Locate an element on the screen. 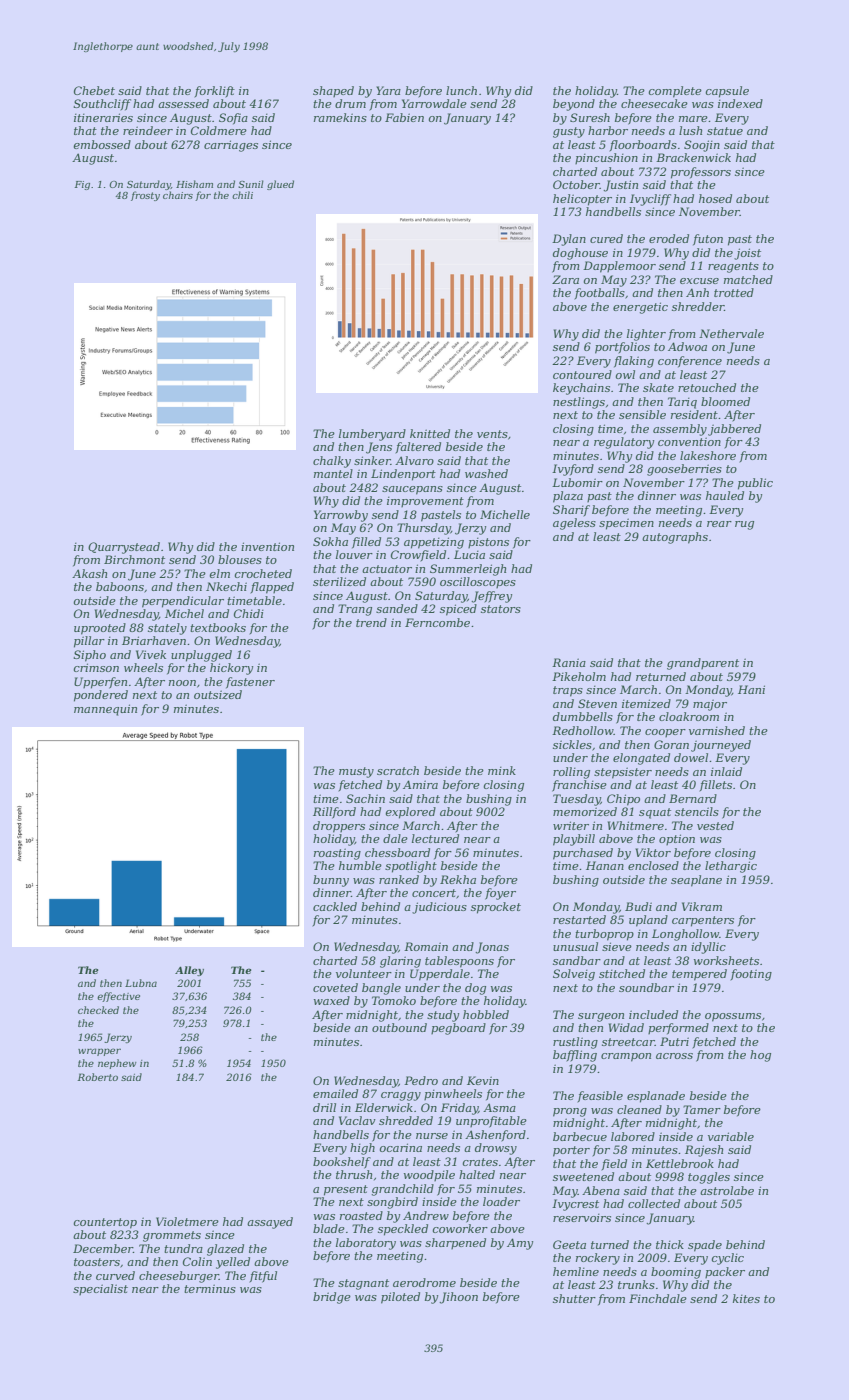  glaring is located at coordinates (400, 962).
